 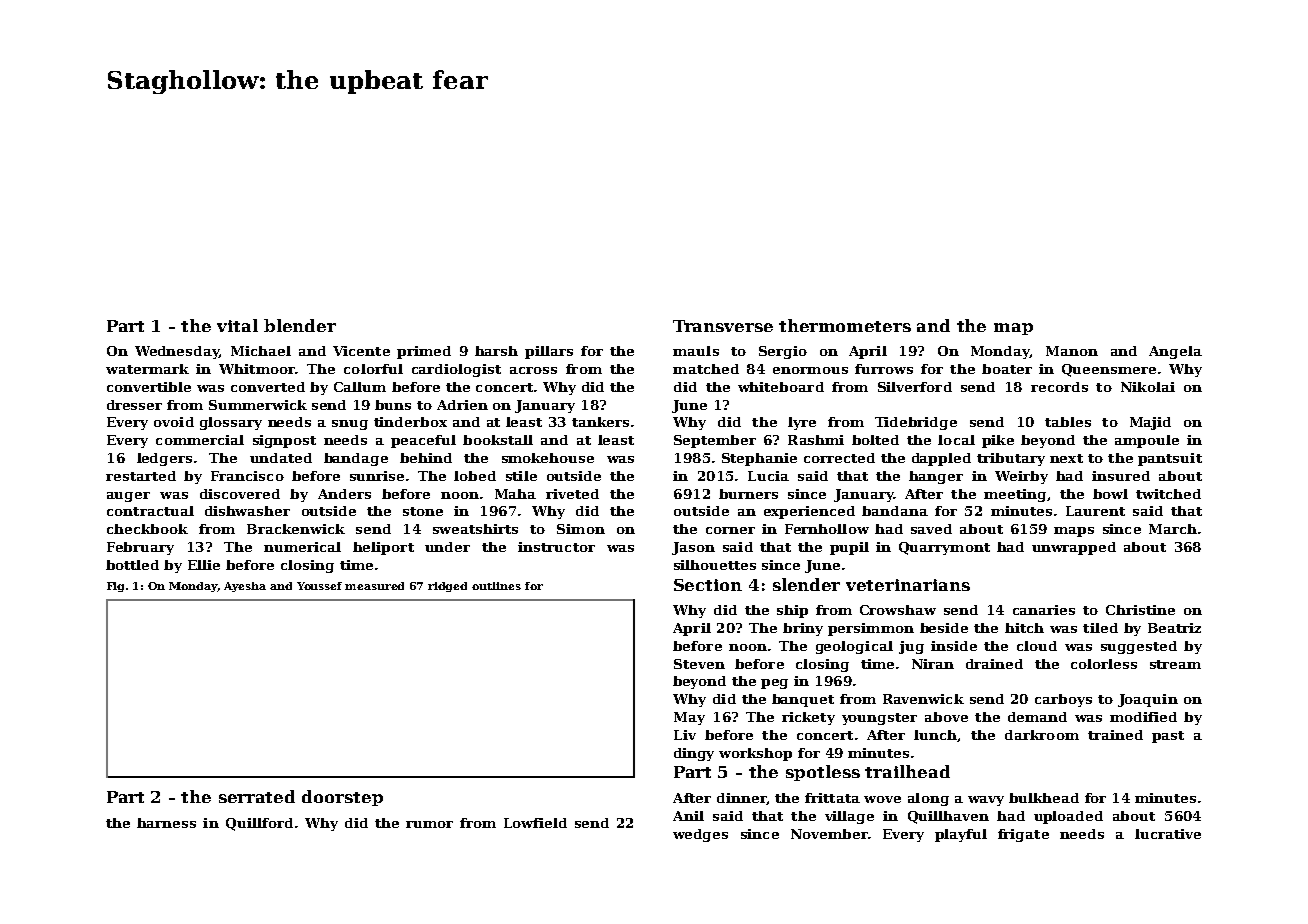 I want to click on outlines, so click(x=496, y=586).
